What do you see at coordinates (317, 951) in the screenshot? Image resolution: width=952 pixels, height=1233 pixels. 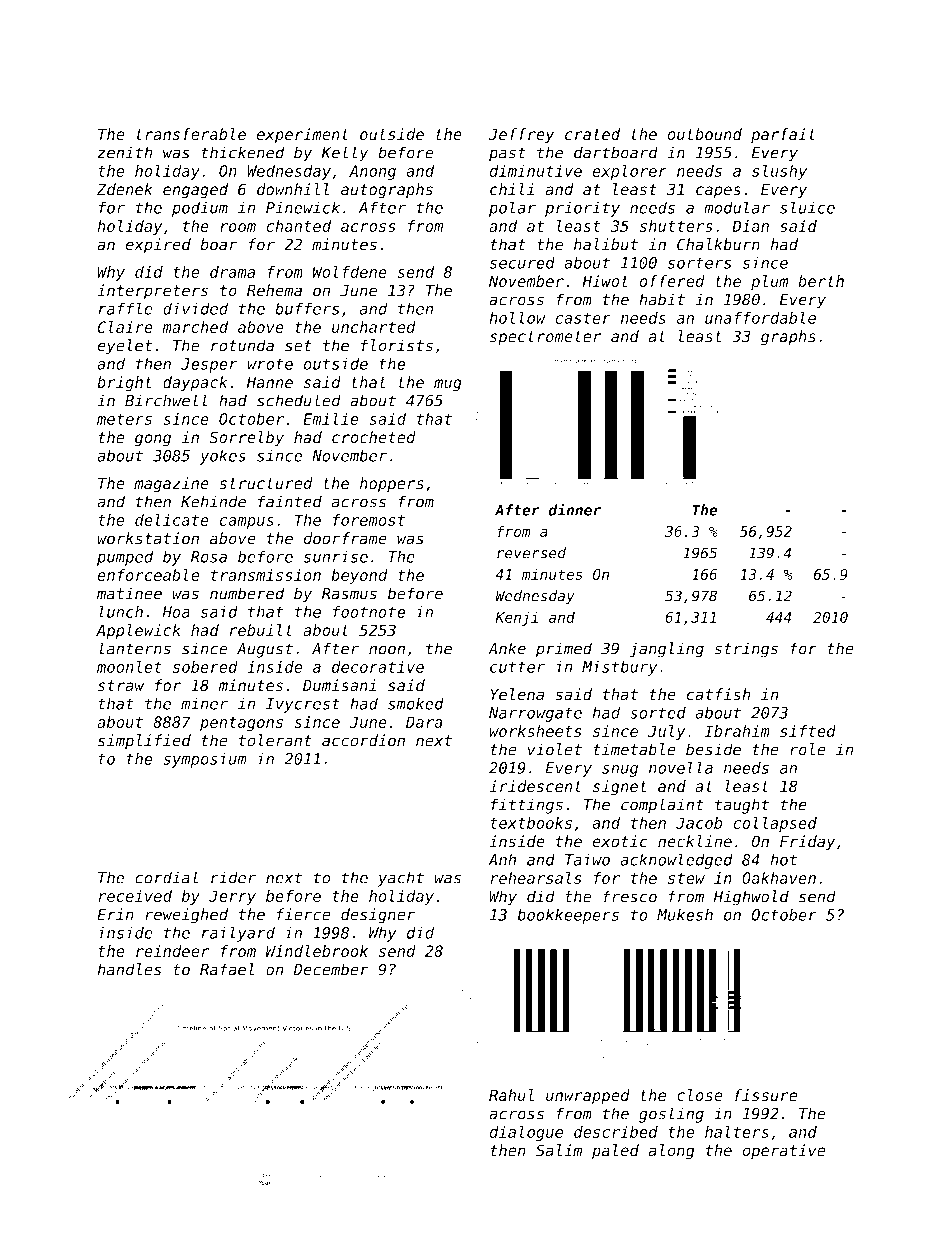 I see `Windlebrook` at bounding box center [317, 951].
